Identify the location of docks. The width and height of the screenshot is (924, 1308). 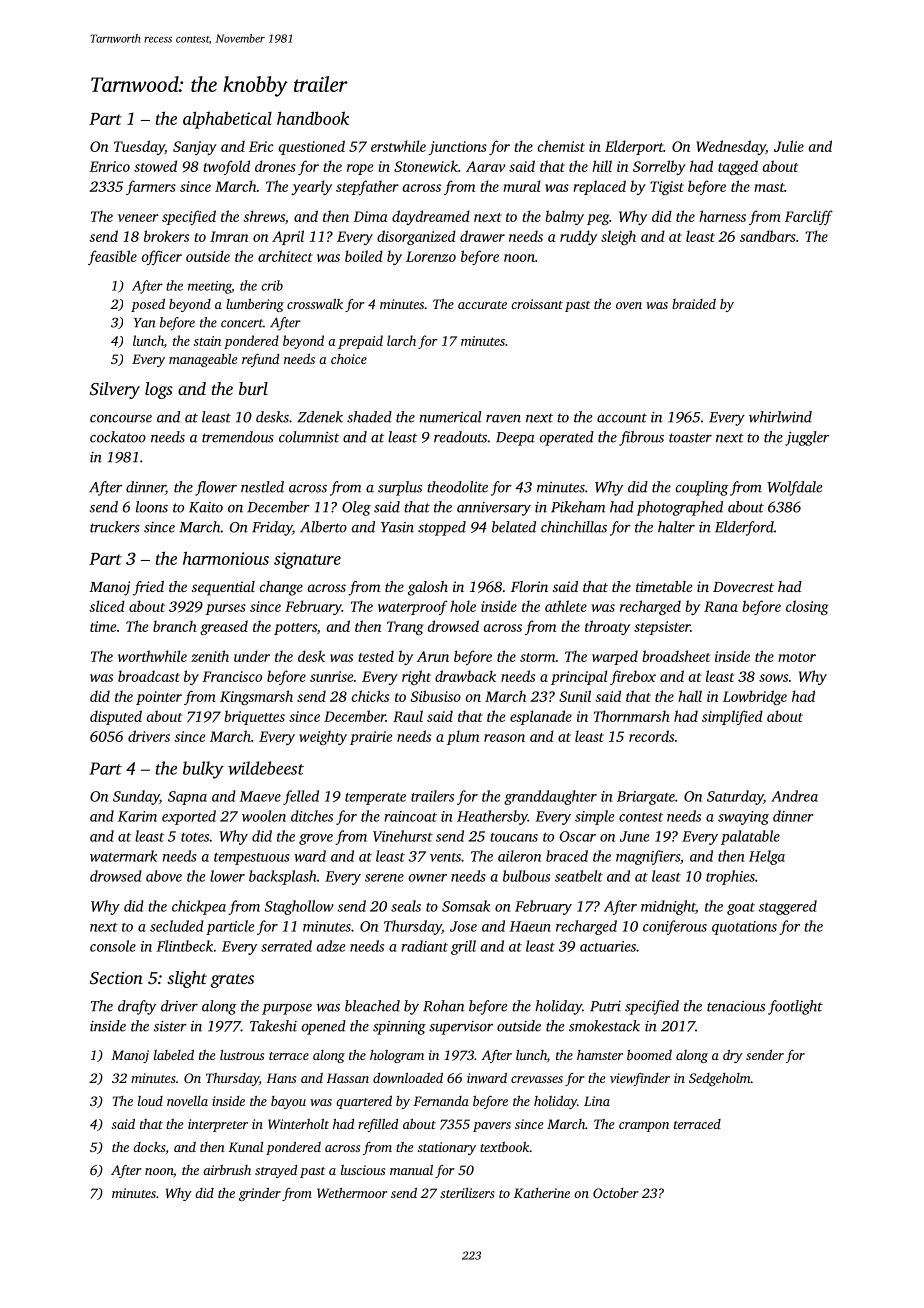
(149, 1147).
